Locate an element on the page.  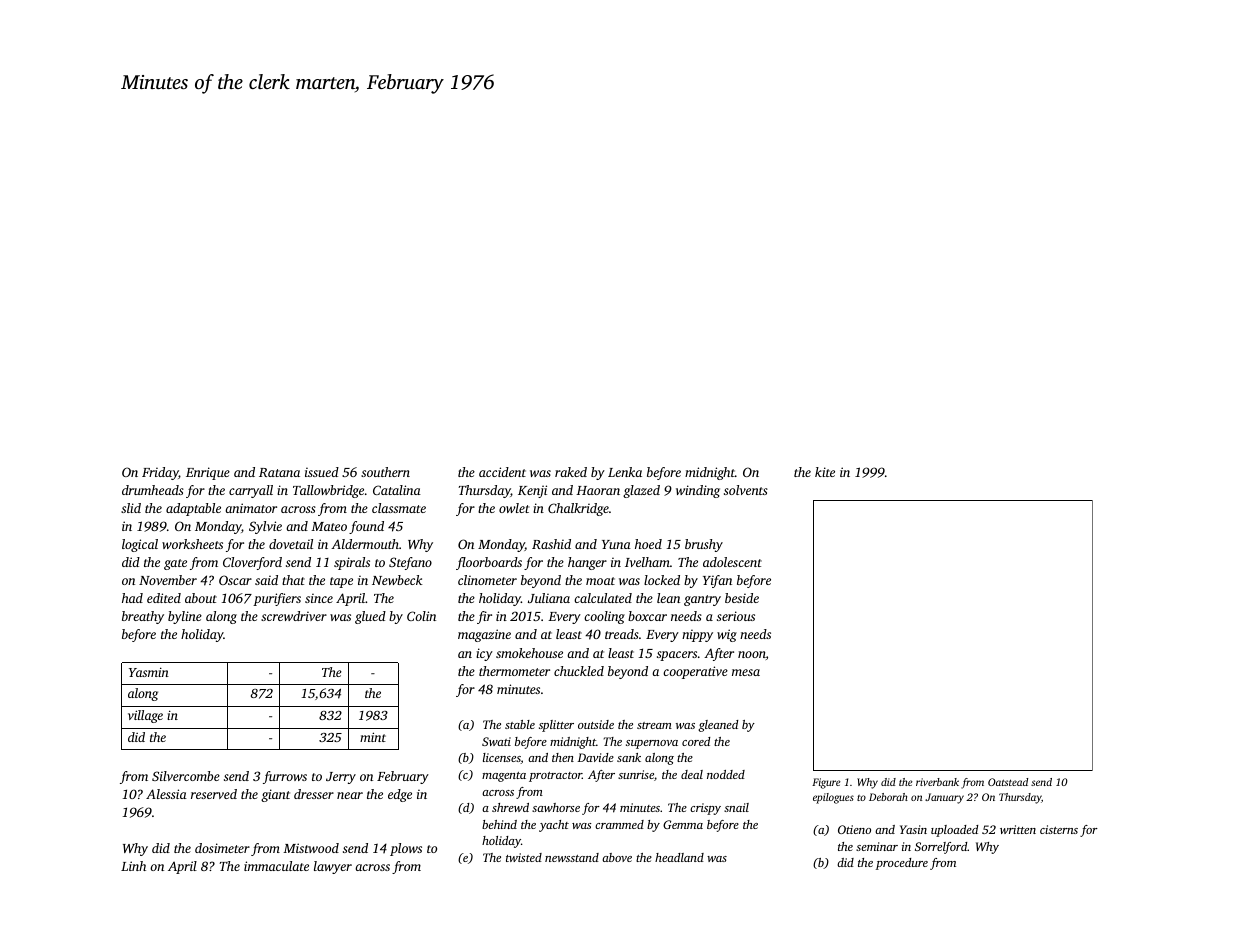
near is located at coordinates (350, 795).
